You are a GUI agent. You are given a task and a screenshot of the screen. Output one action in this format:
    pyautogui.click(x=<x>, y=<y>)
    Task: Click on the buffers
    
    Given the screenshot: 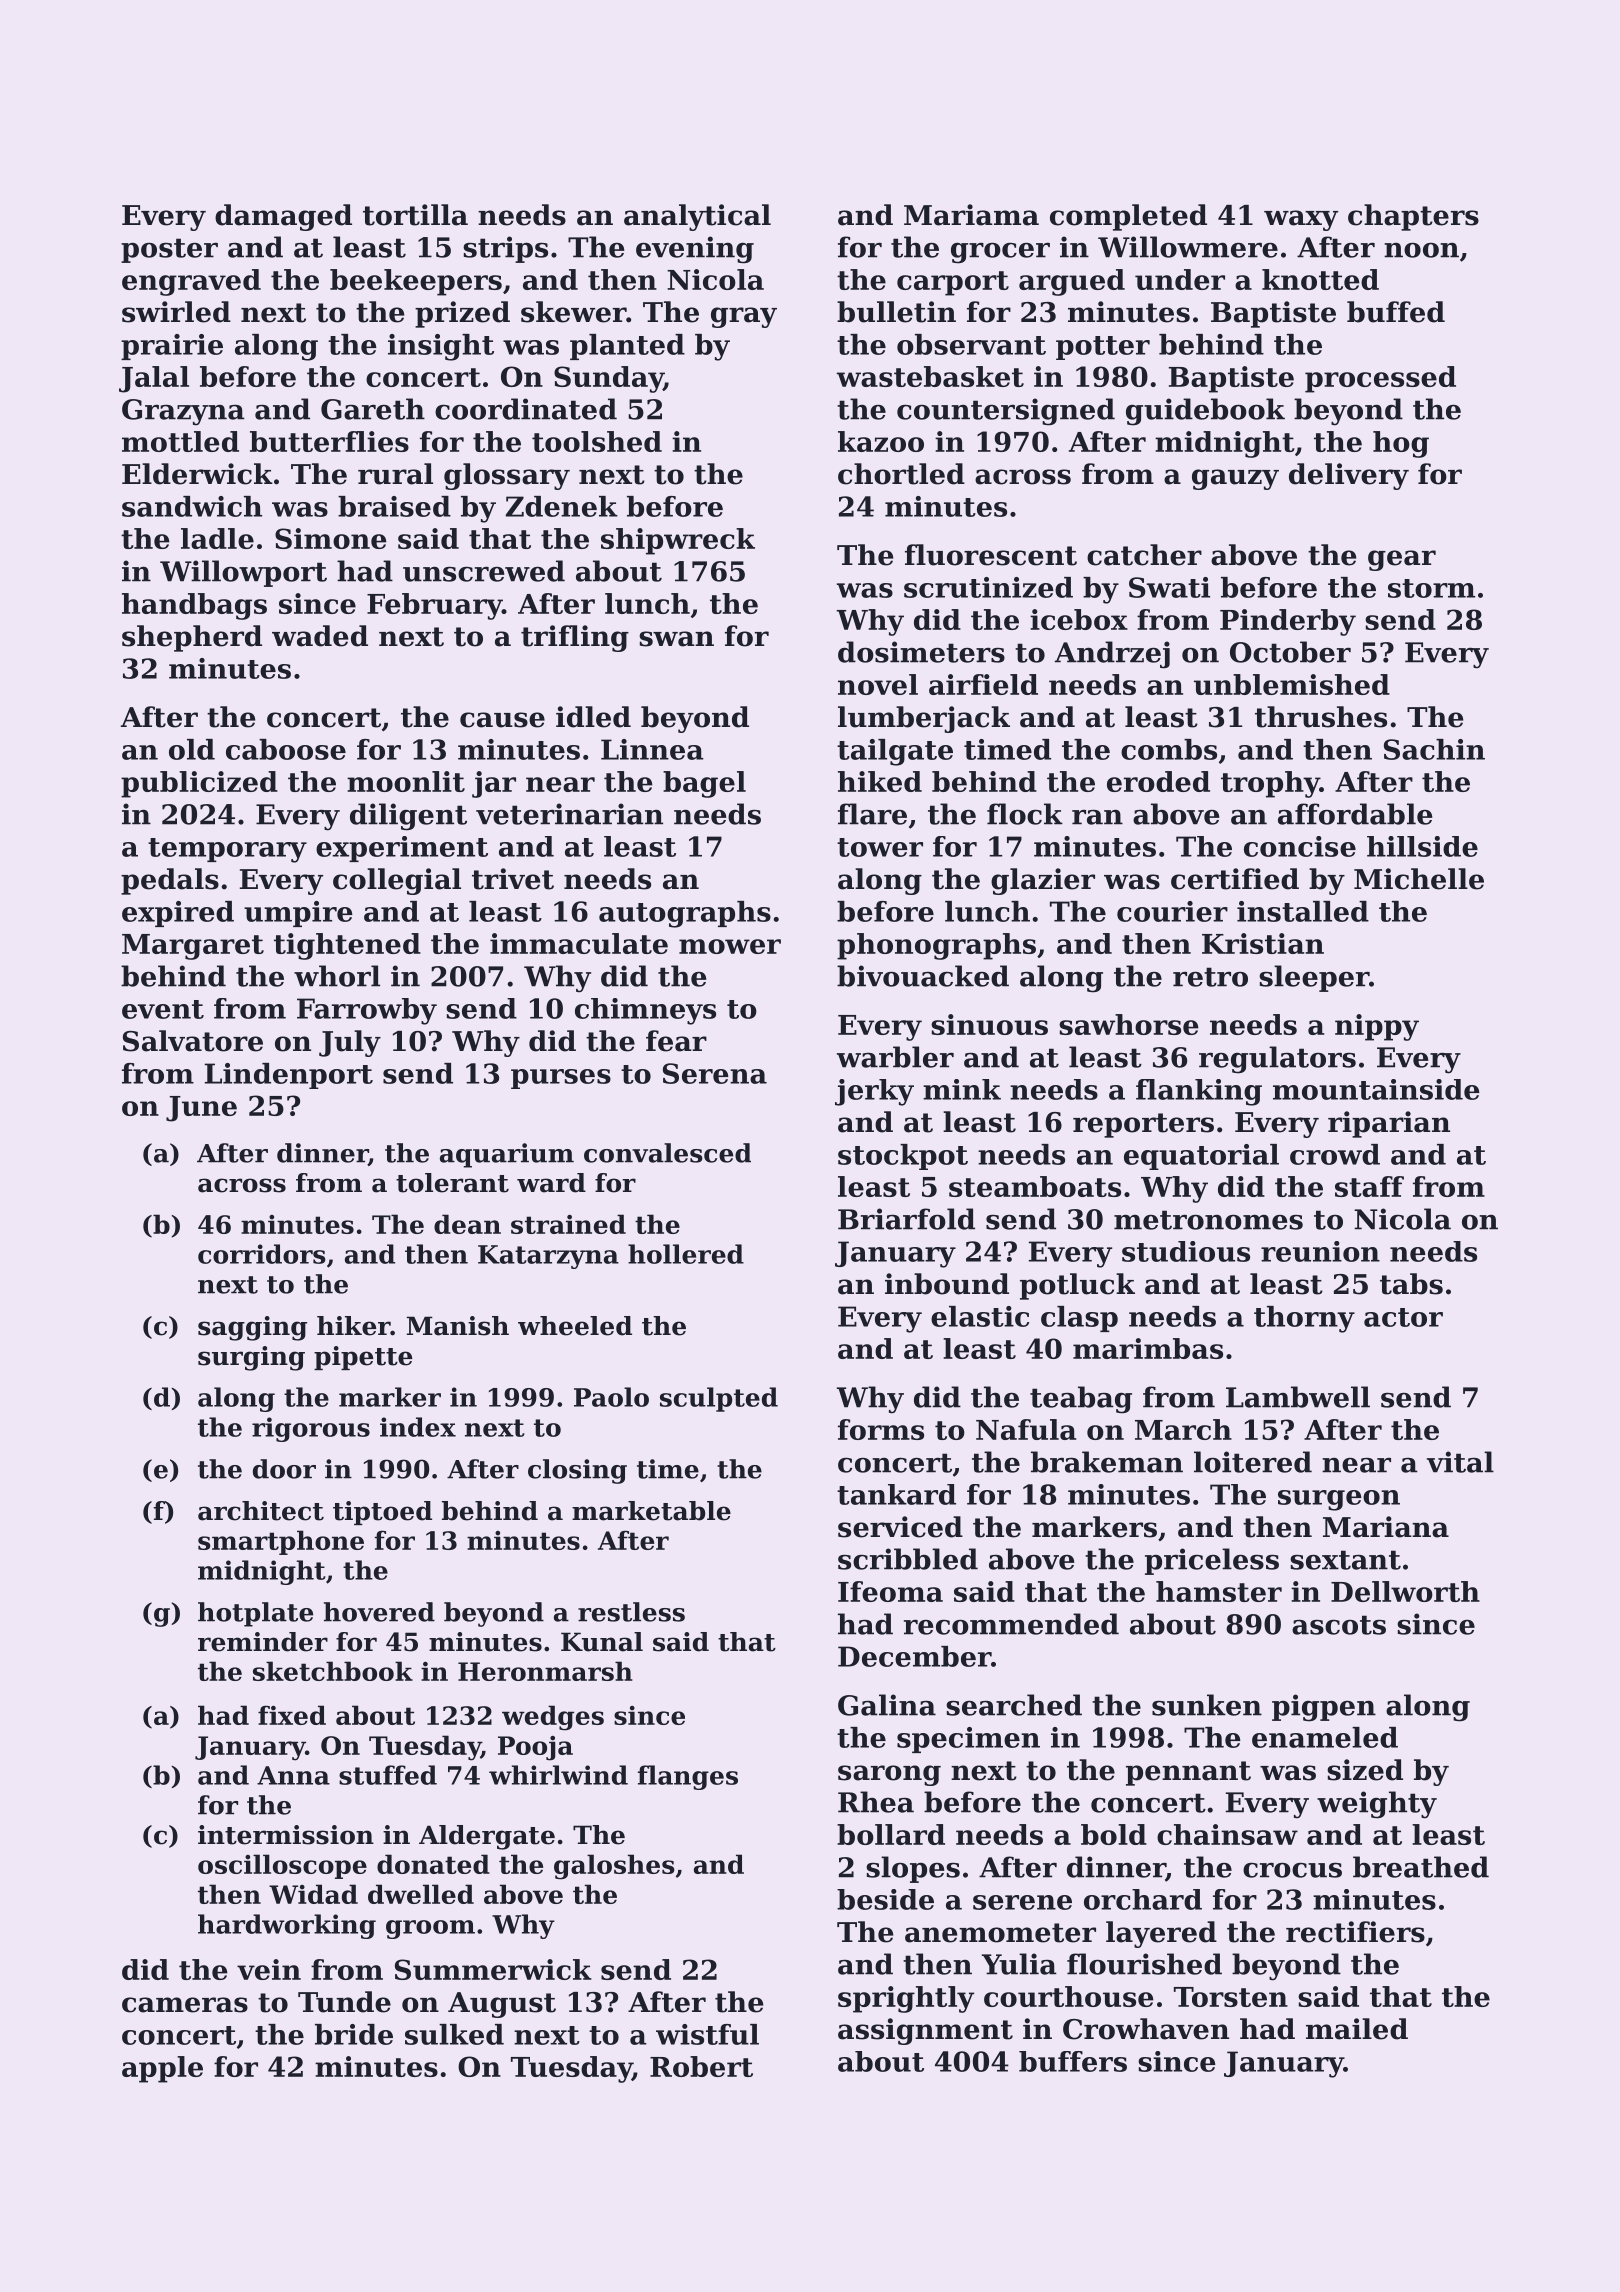 What is the action you would take?
    pyautogui.click(x=1073, y=2061)
